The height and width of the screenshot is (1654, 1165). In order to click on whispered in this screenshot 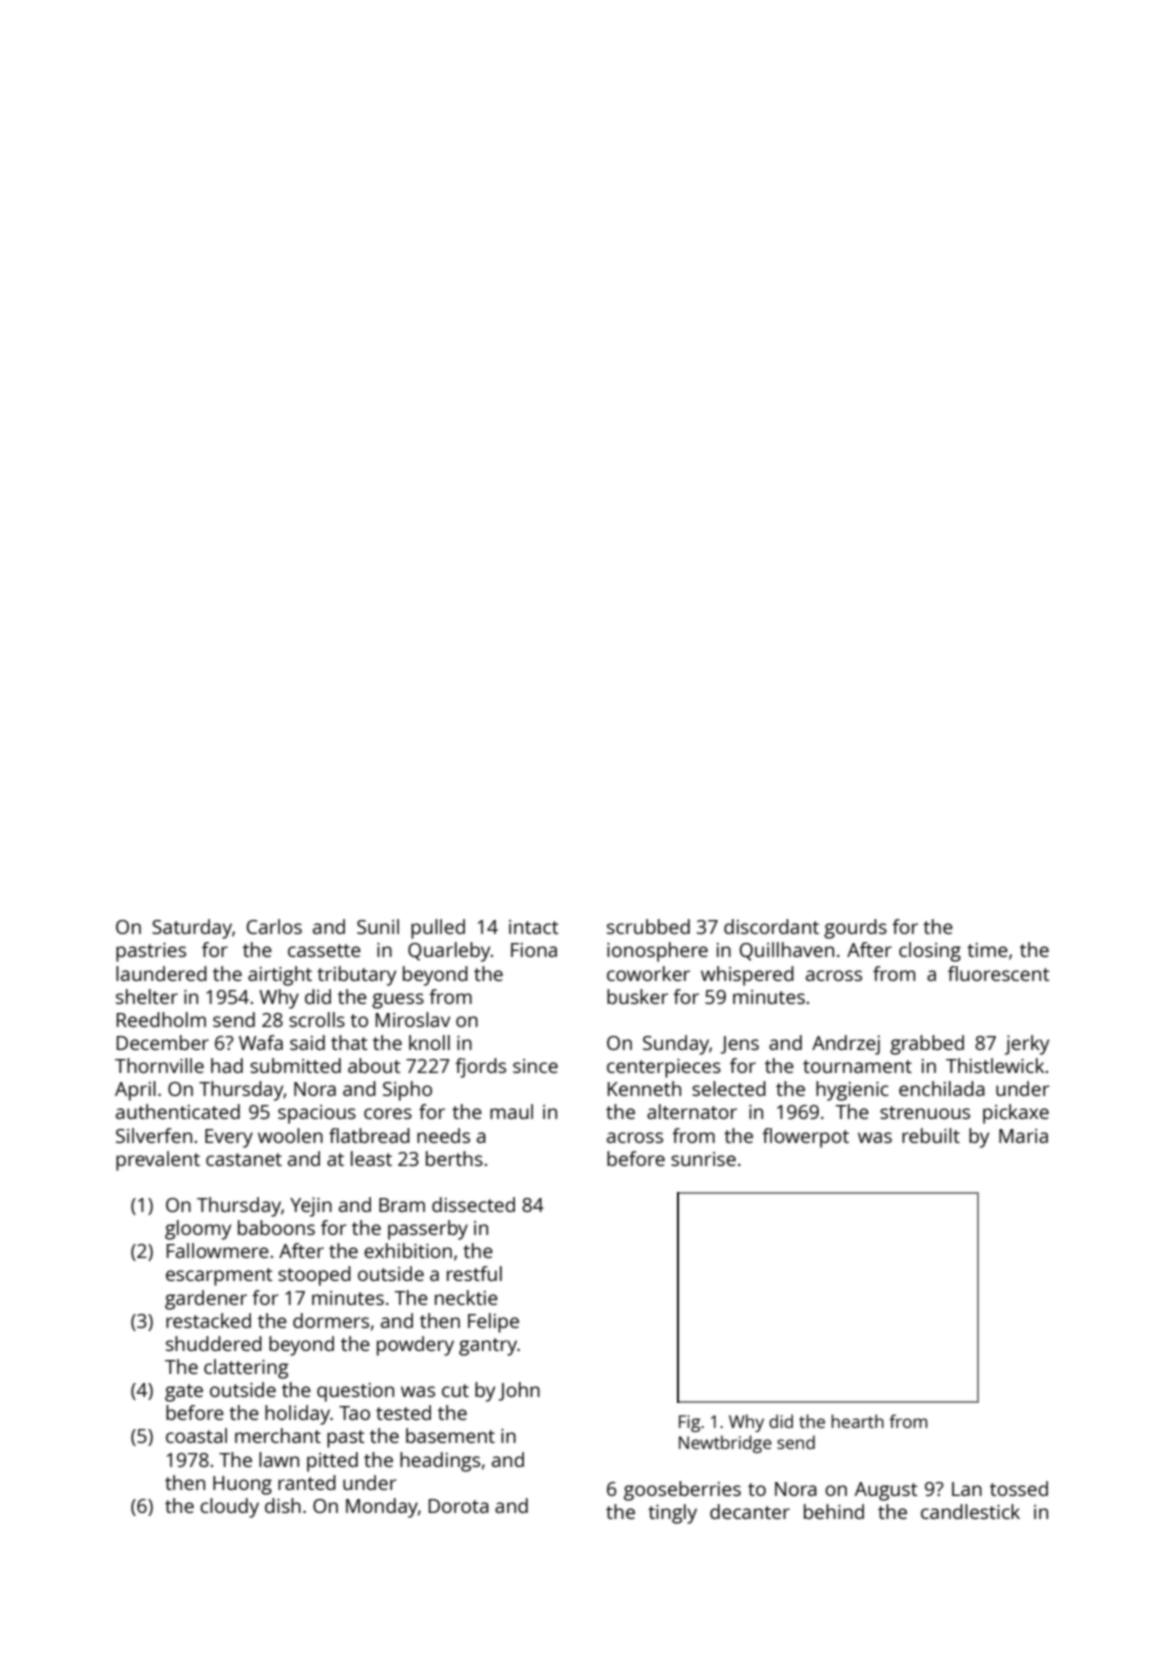, I will do `click(747, 976)`.
